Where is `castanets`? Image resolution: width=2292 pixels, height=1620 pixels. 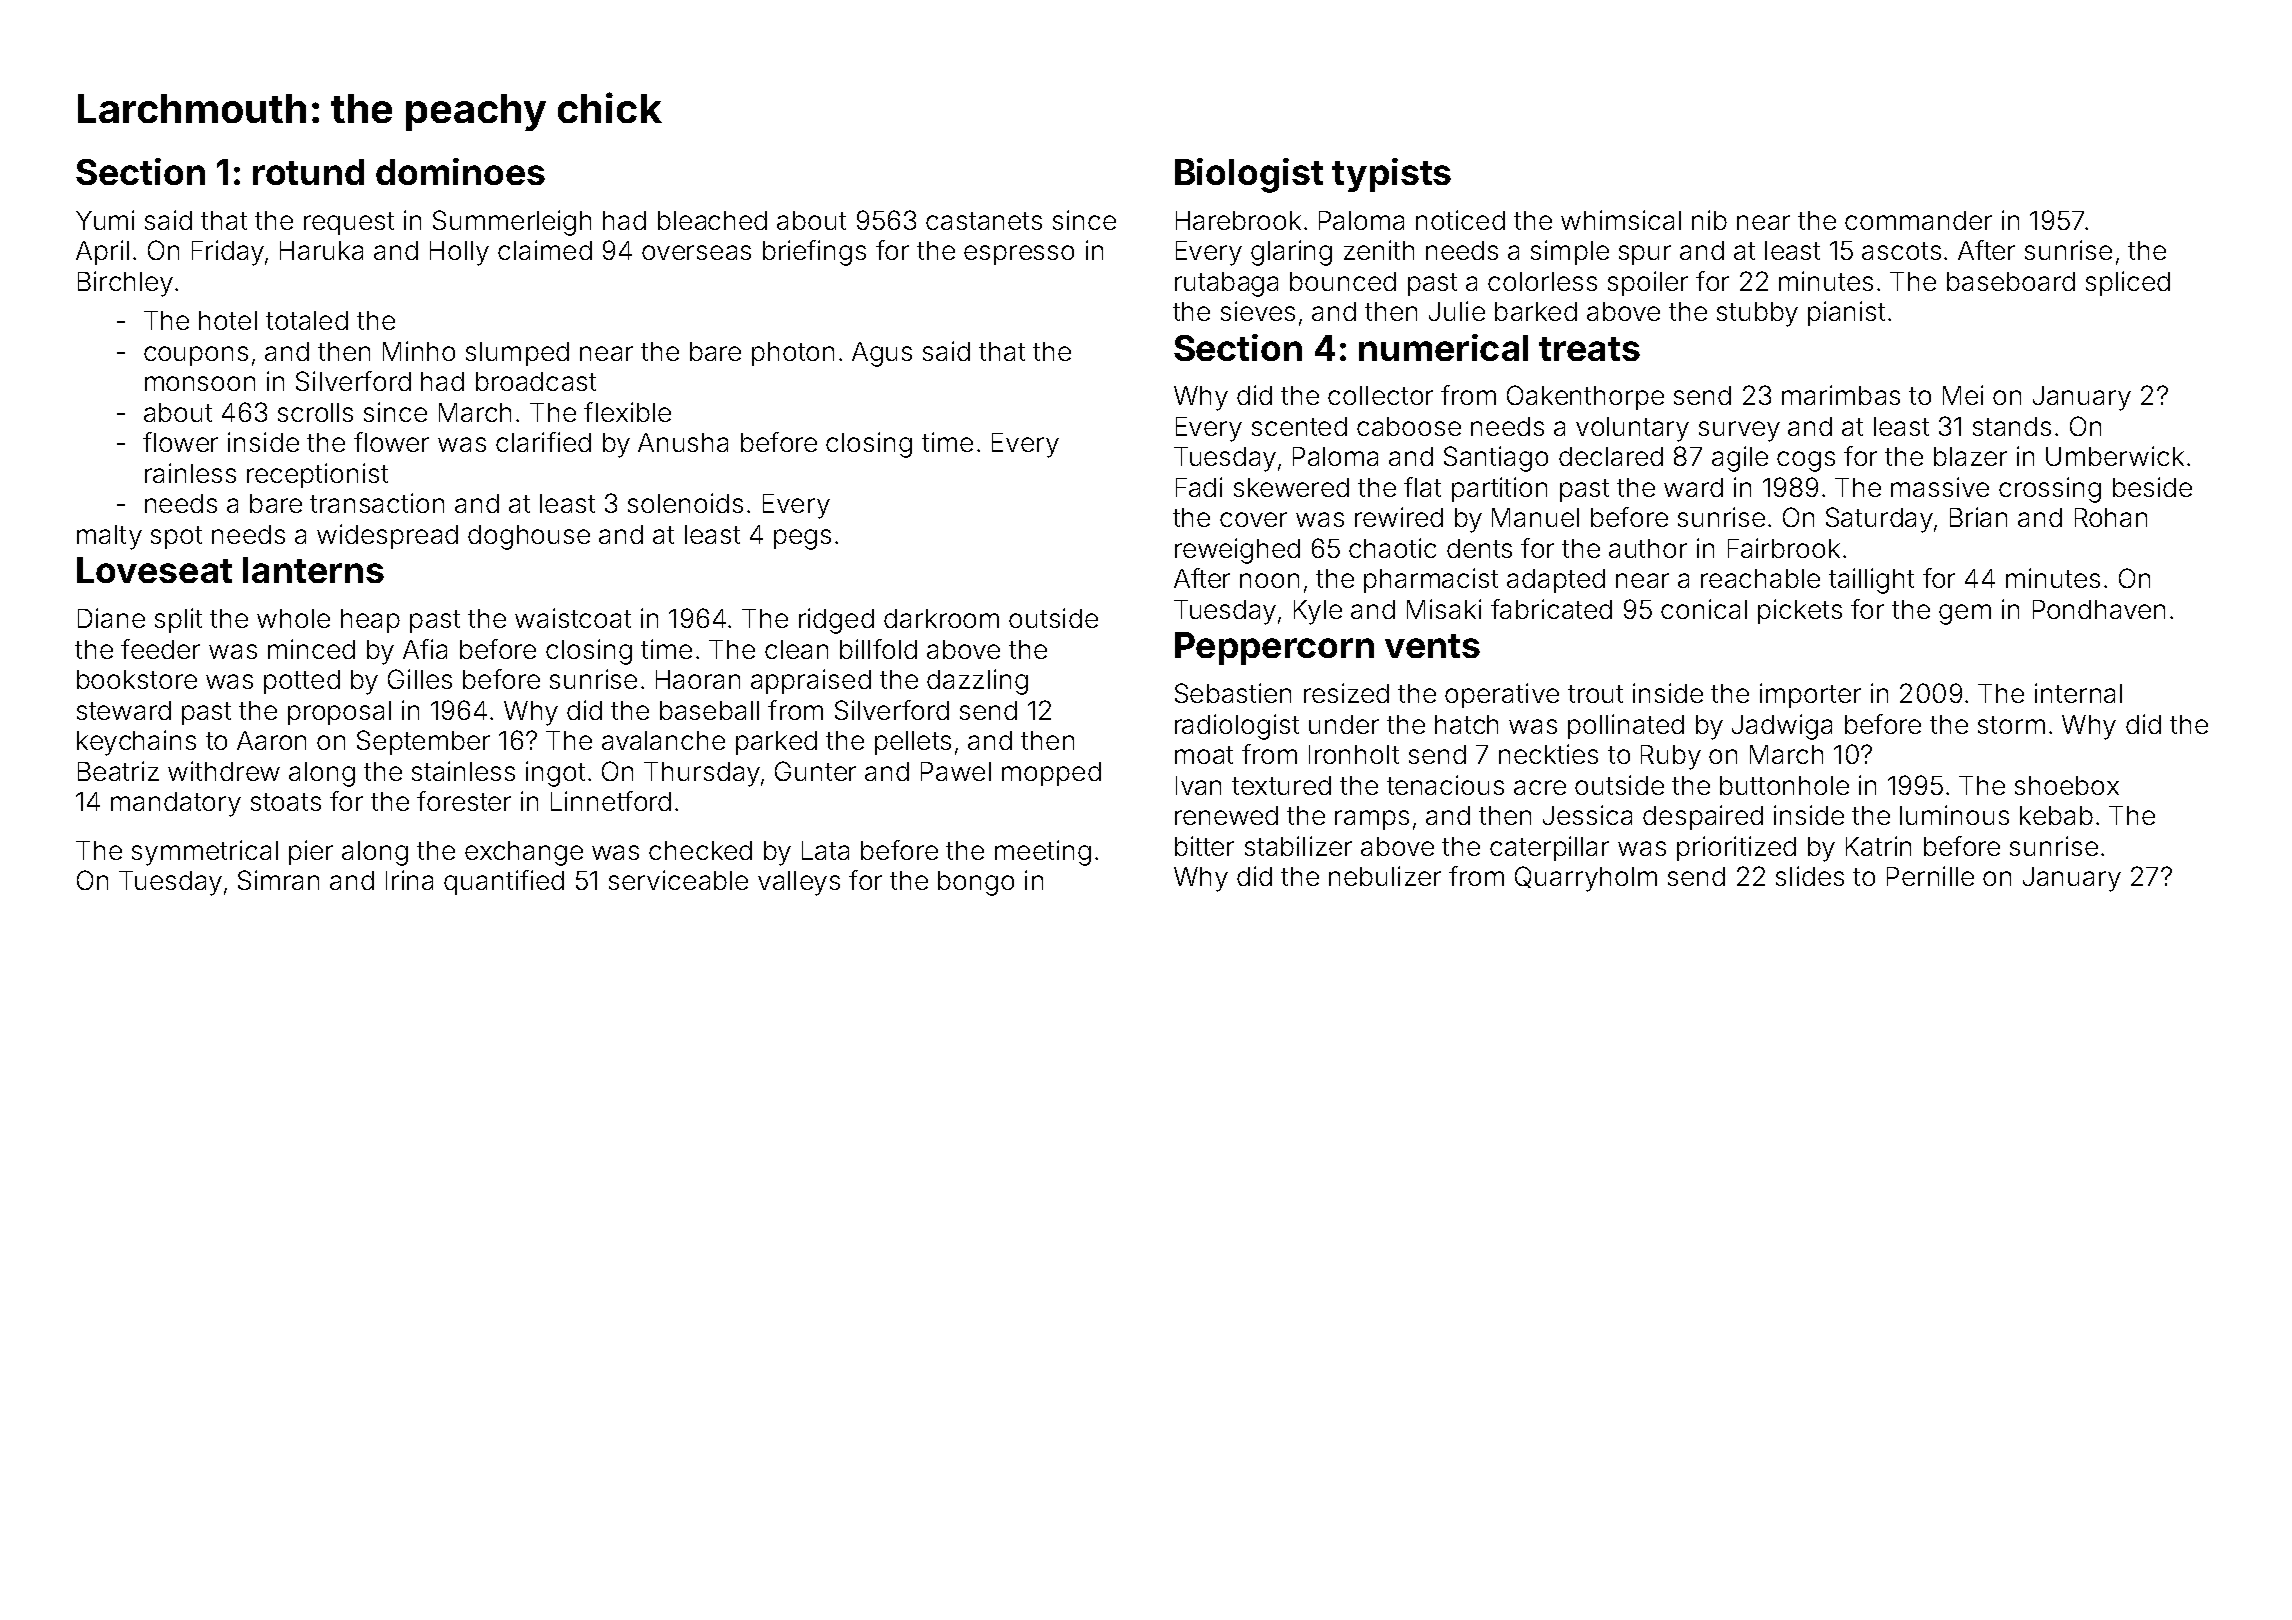 castanets is located at coordinates (984, 221).
